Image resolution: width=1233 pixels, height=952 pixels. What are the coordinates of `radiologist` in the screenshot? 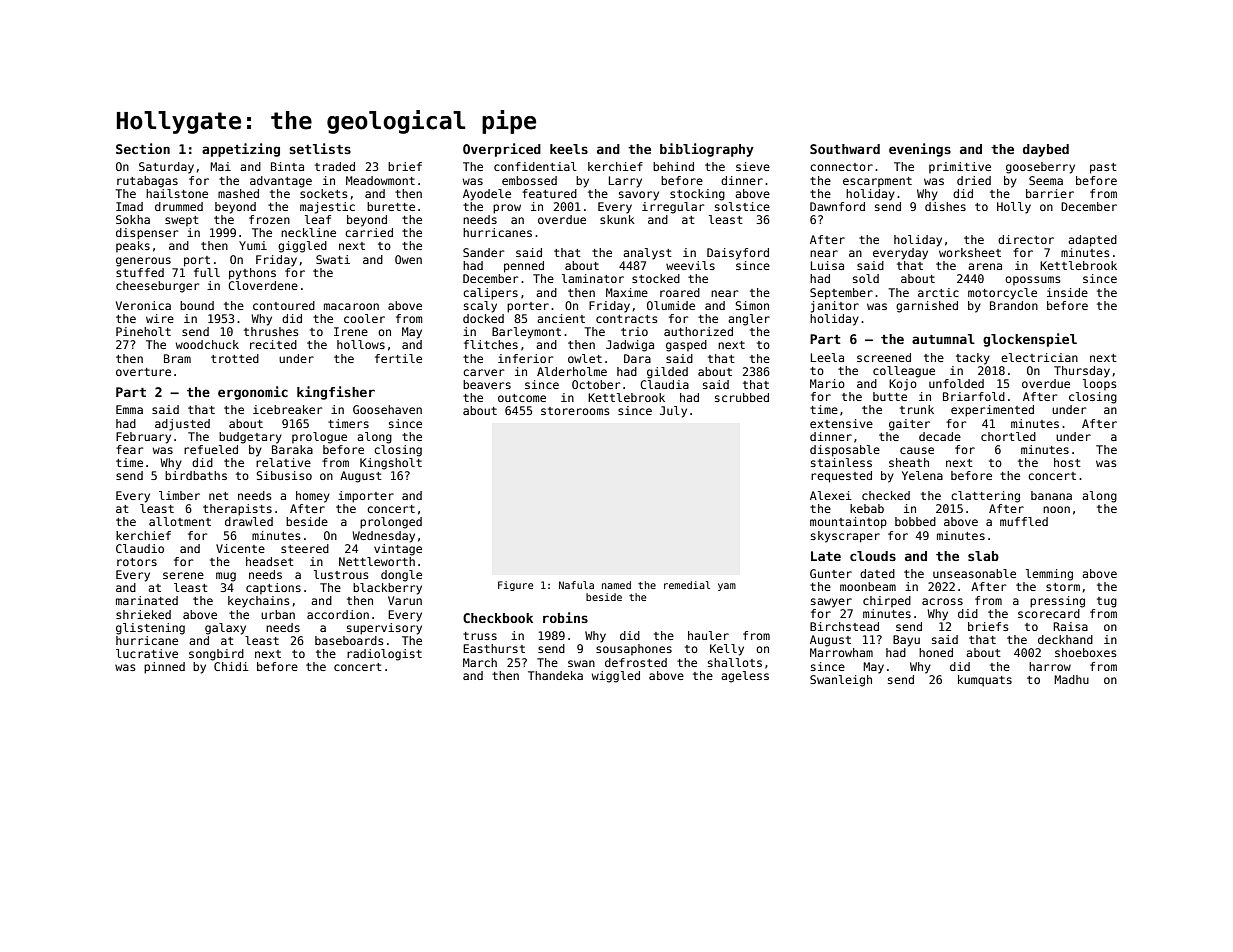 It's located at (384, 655).
